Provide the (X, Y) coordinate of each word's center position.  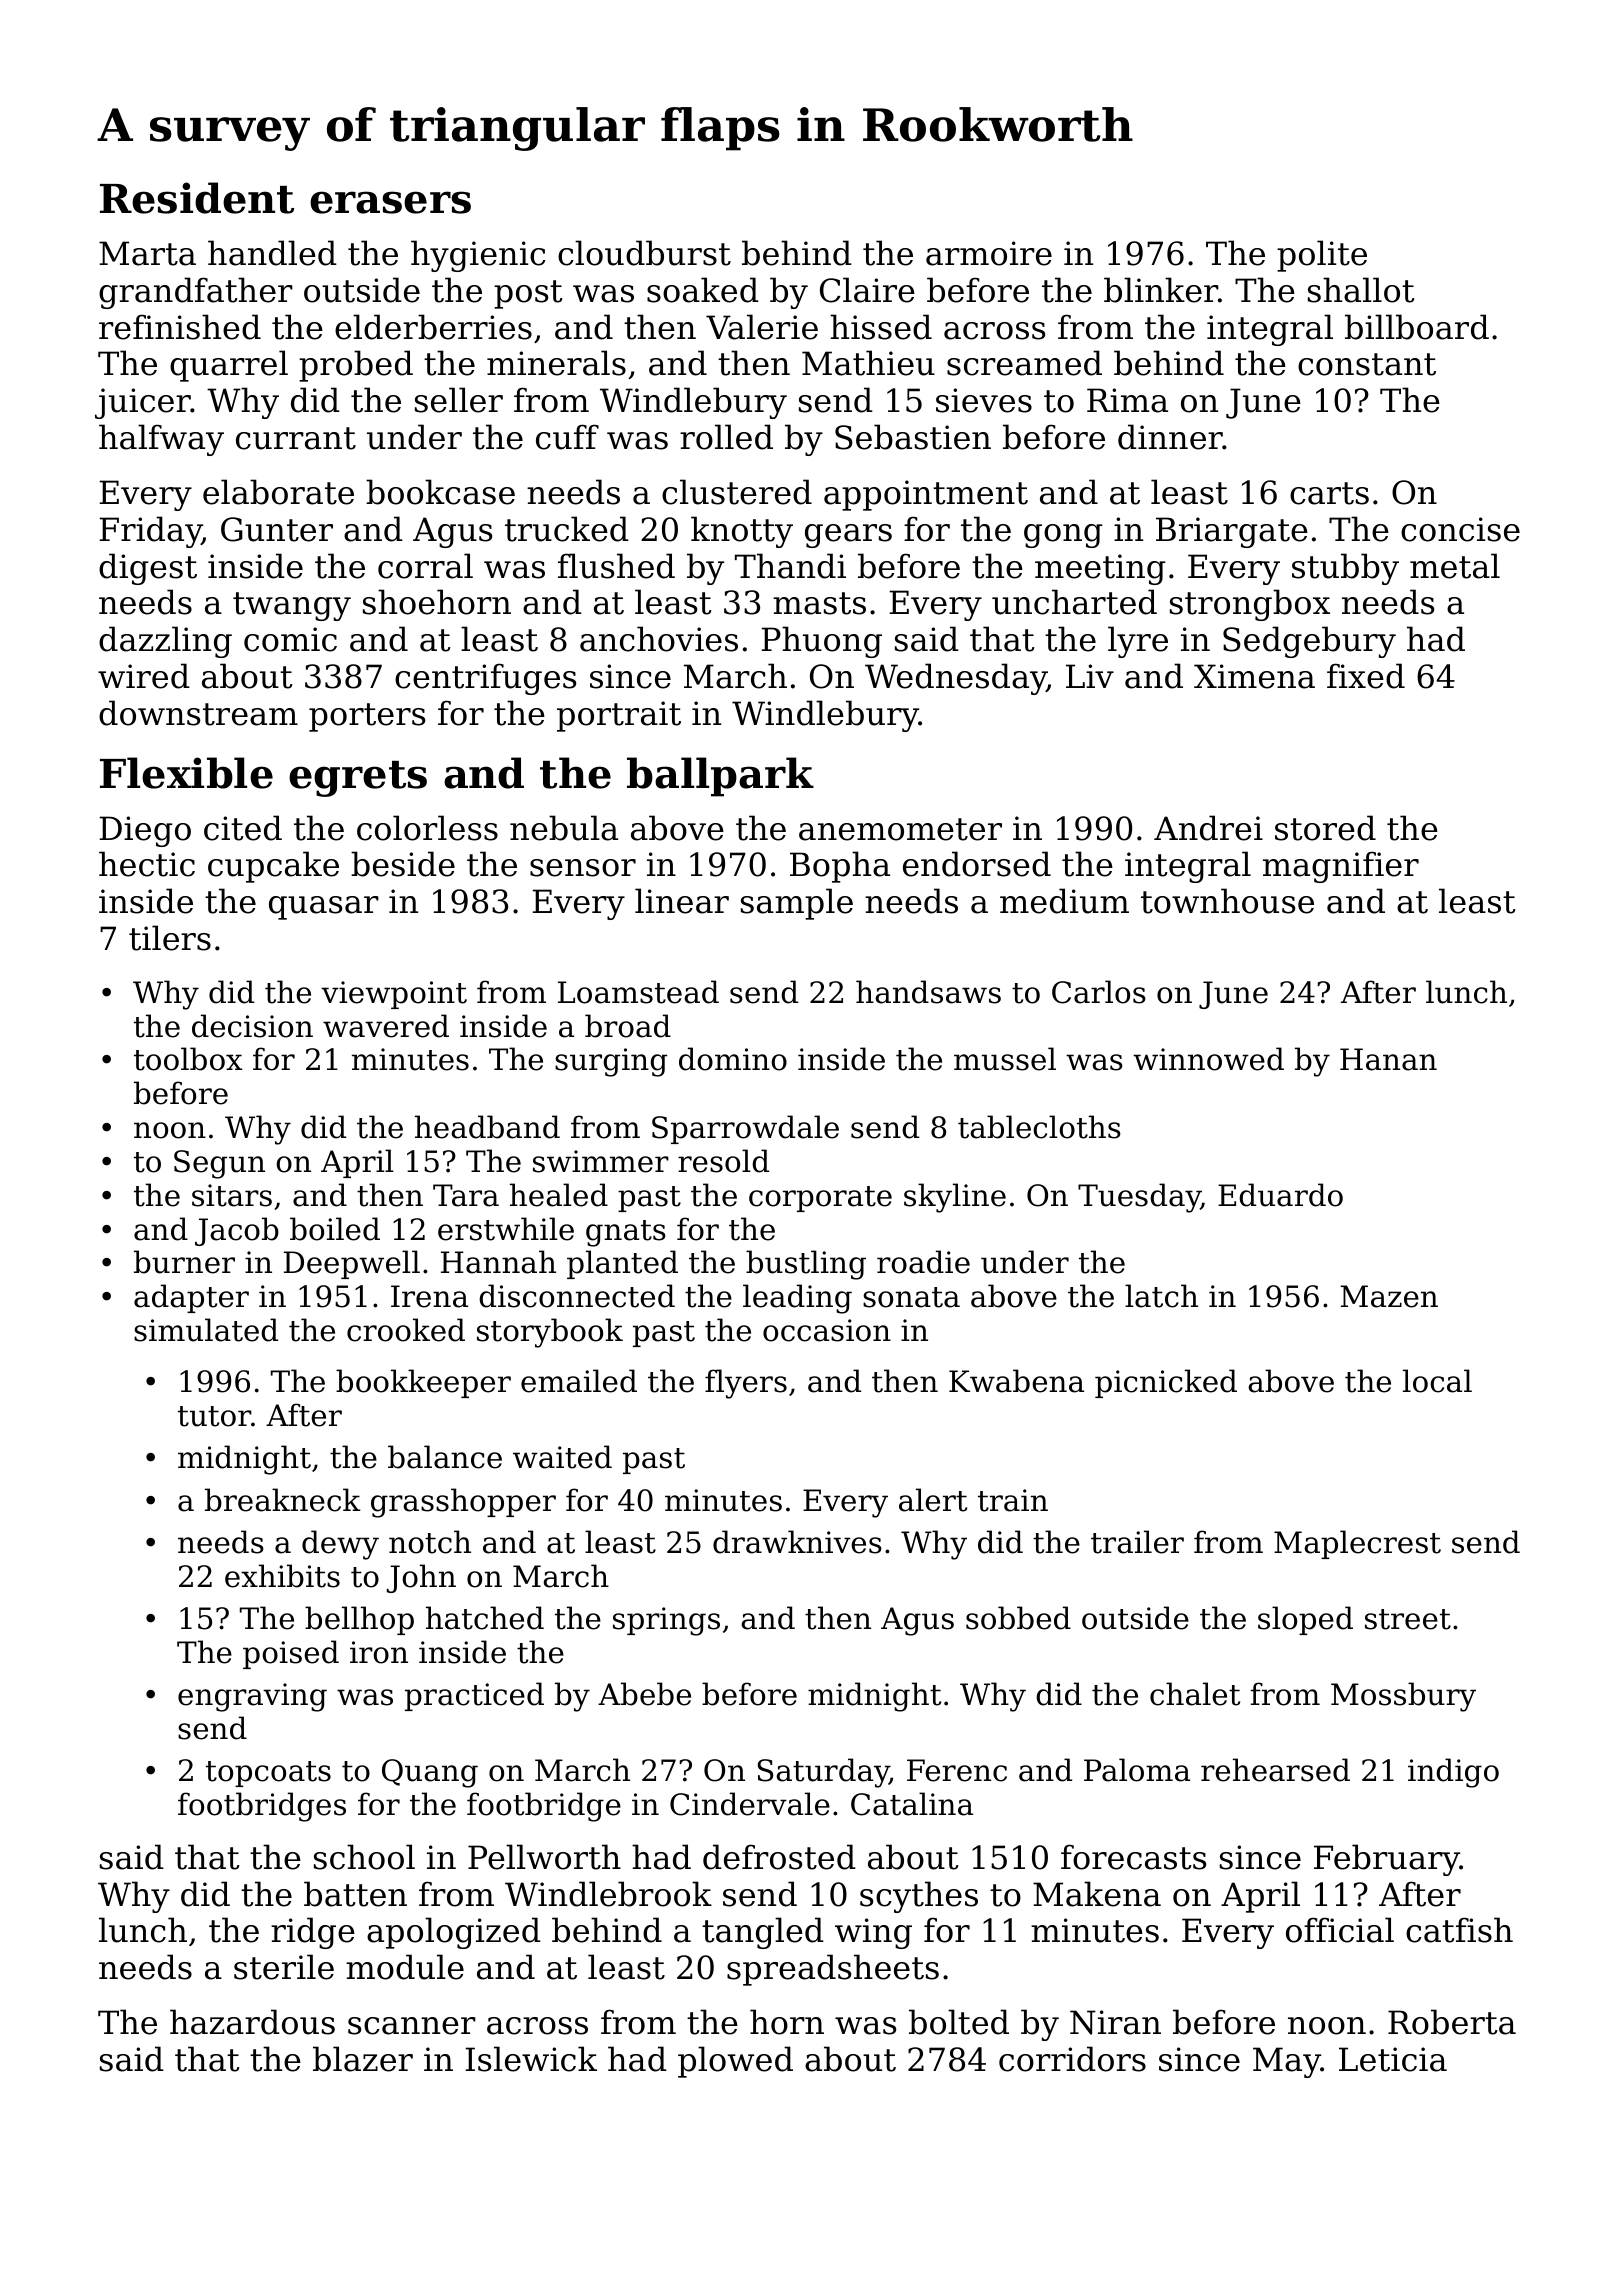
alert (933, 1500)
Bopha (840, 867)
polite (1322, 256)
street (1408, 1619)
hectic (147, 864)
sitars (232, 1195)
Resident (197, 198)
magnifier (1341, 867)
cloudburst (644, 253)
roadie (923, 1262)
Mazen (1389, 1296)
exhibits (282, 1576)
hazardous (252, 2022)
